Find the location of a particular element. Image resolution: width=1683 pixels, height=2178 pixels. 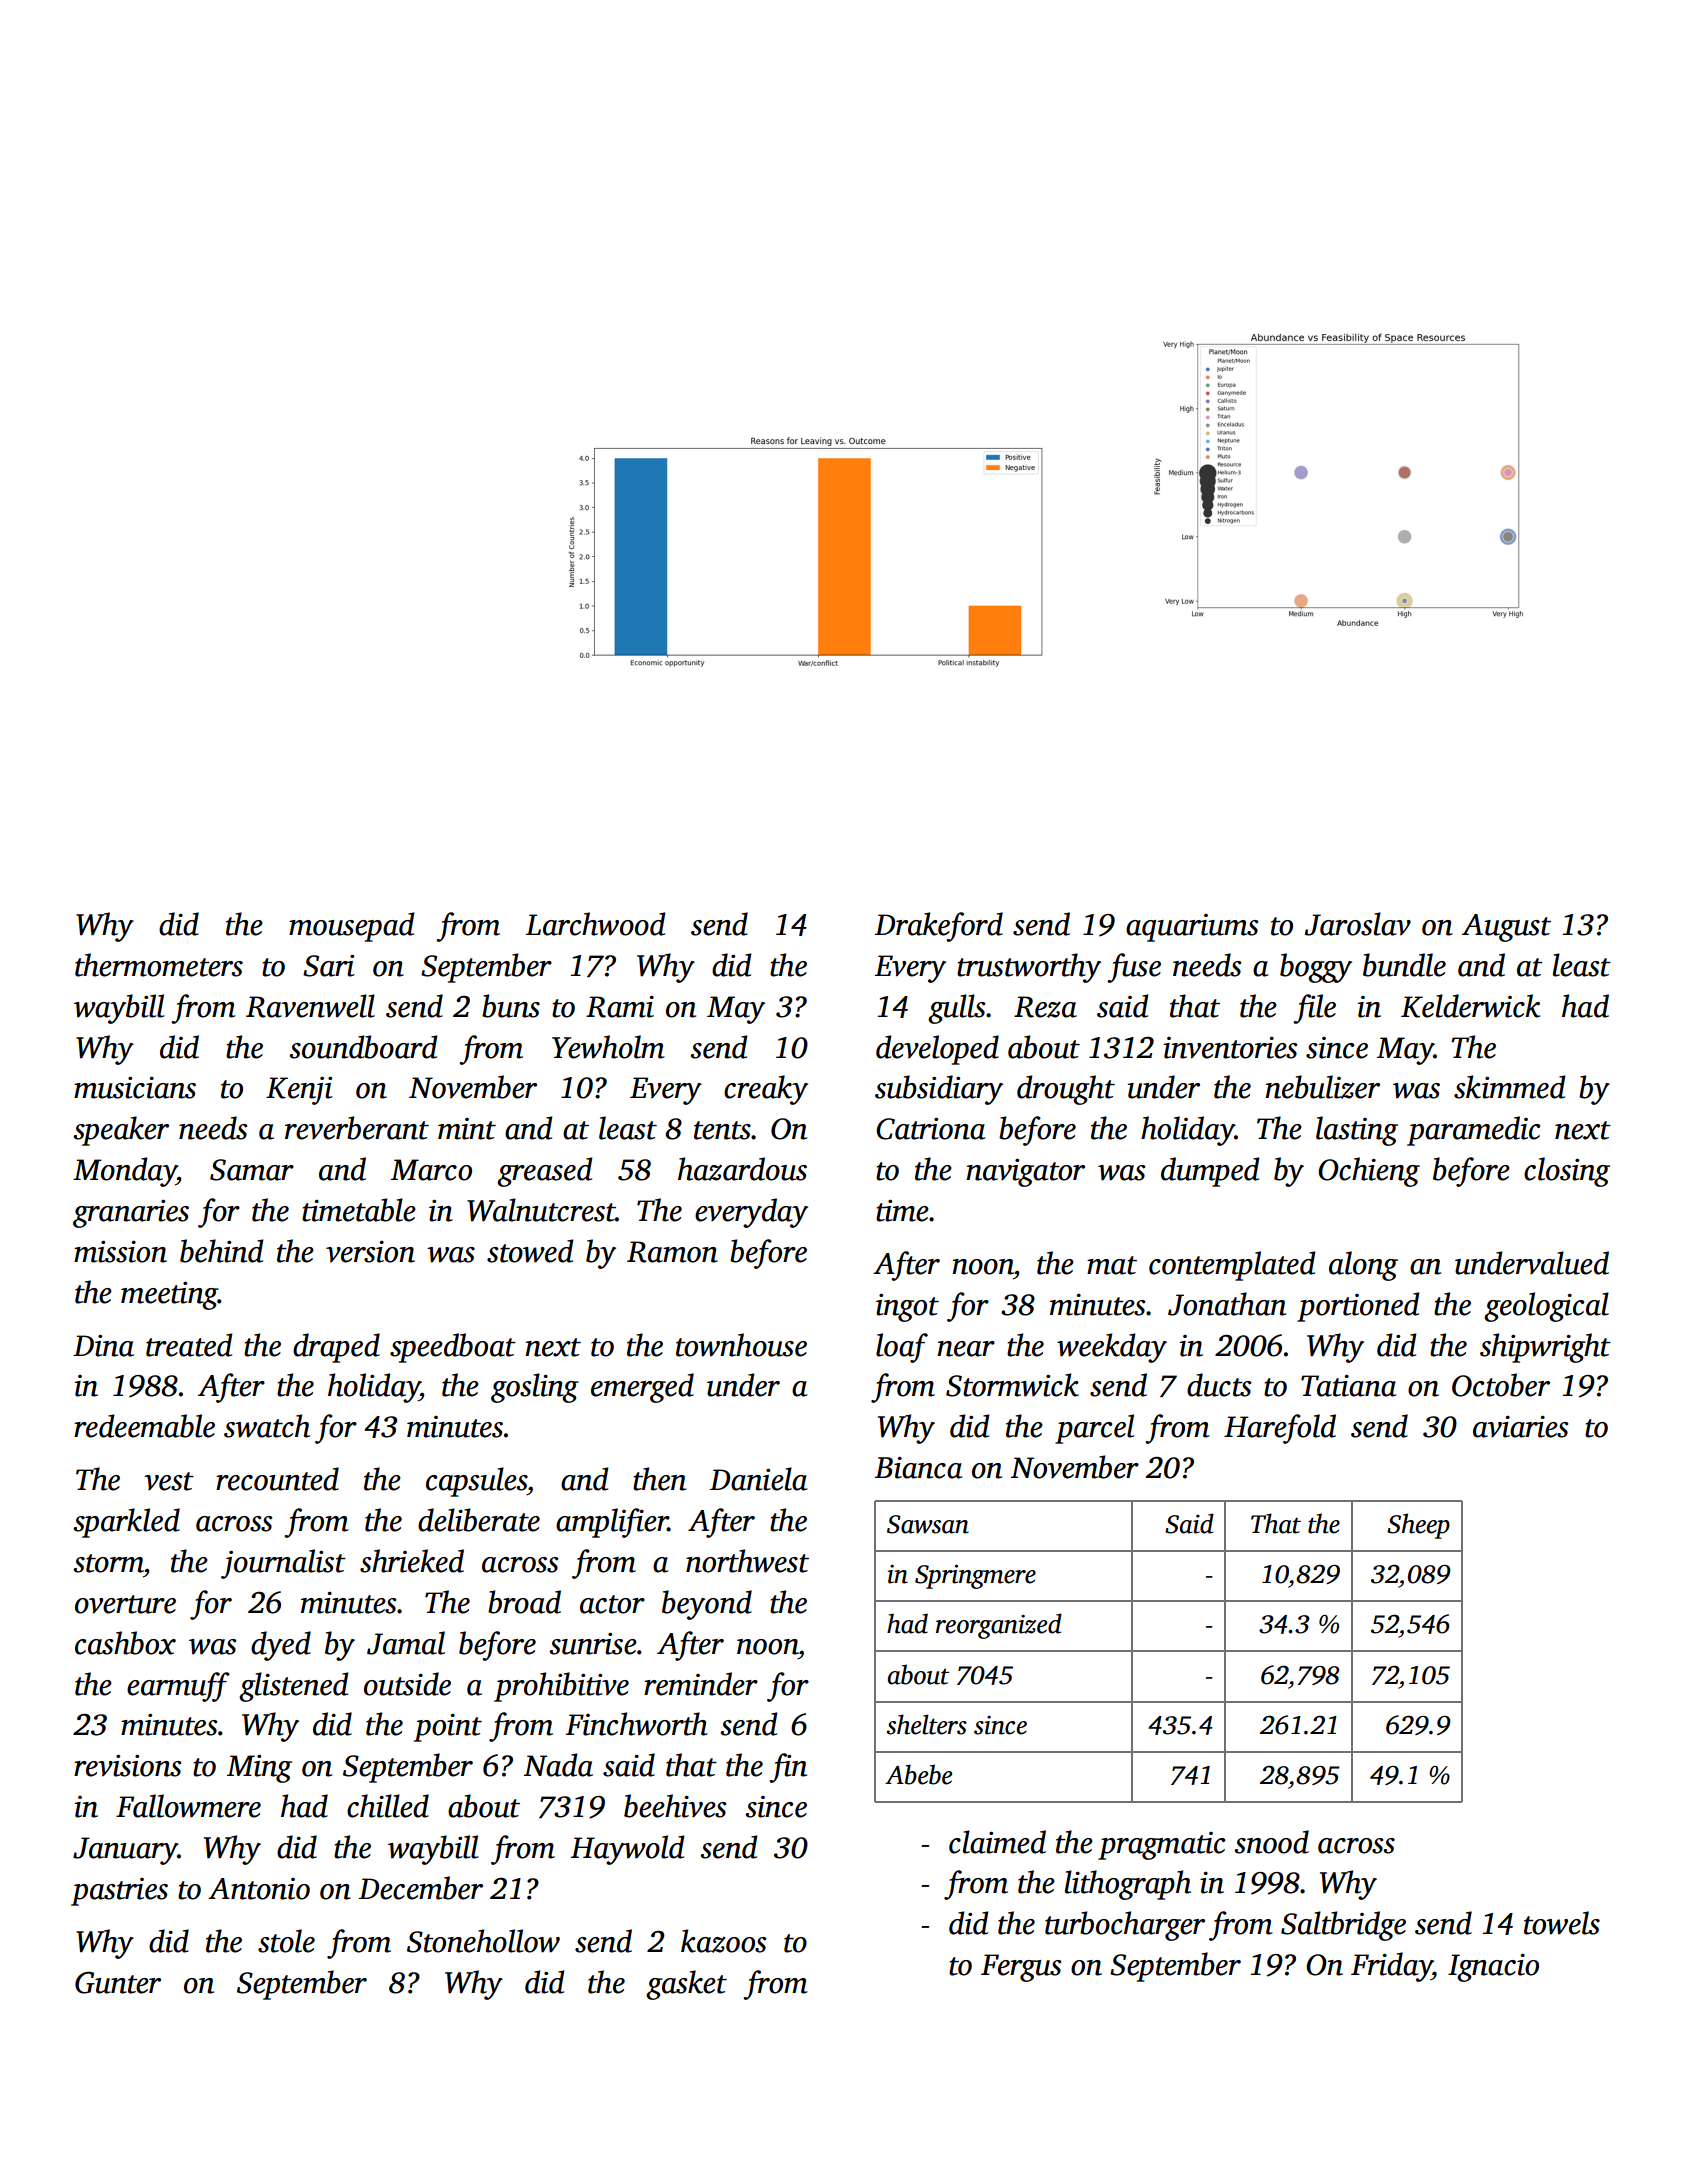

Fallowmere is located at coordinates (188, 1806).
